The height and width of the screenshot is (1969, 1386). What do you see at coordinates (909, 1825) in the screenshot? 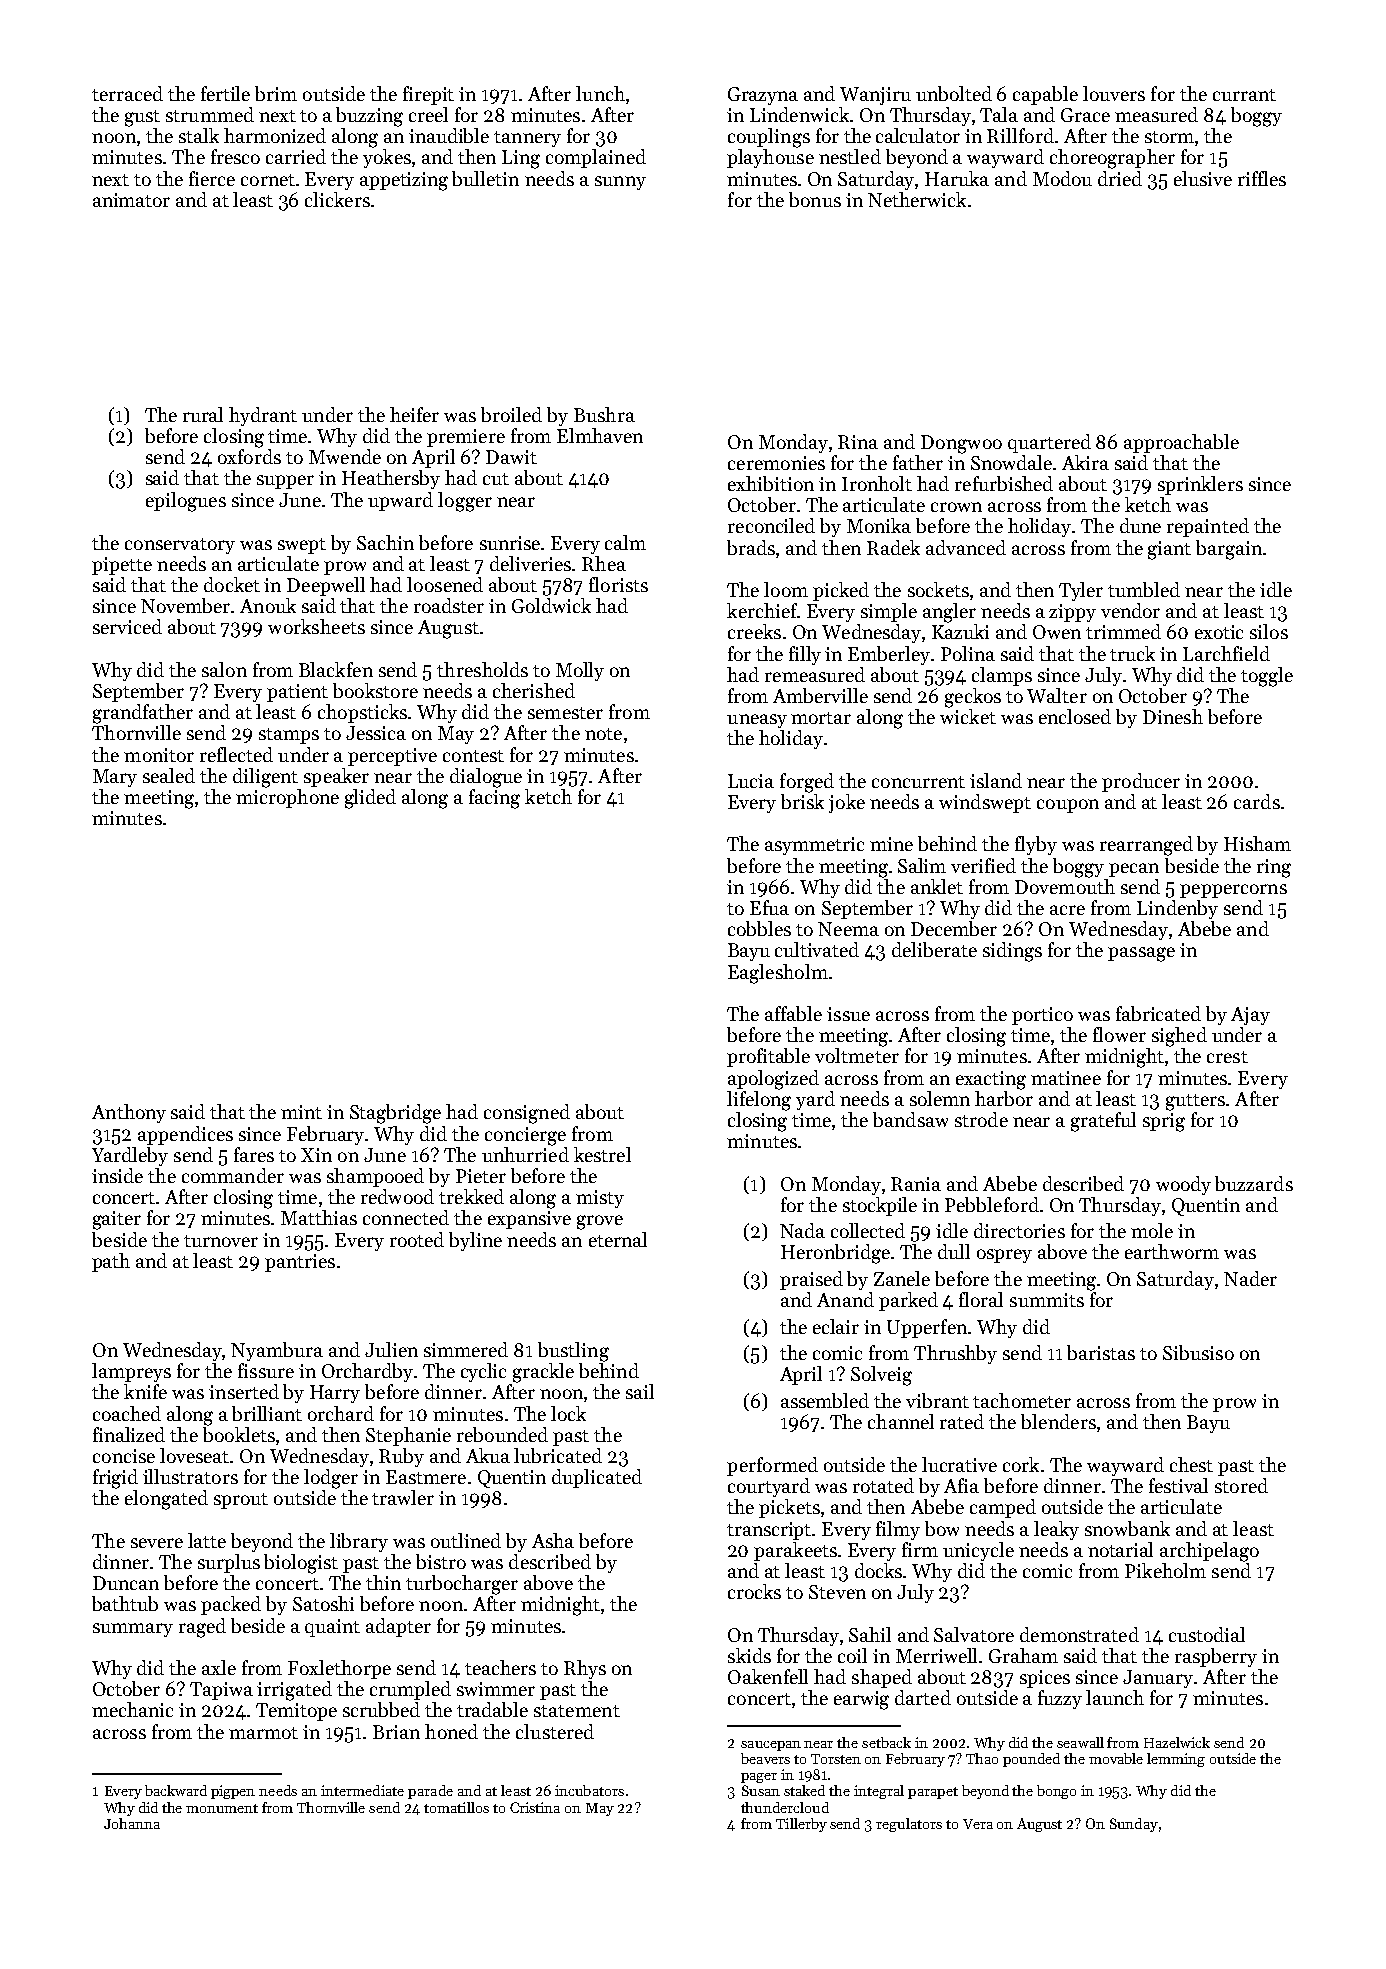
I see `regulators` at bounding box center [909, 1825].
